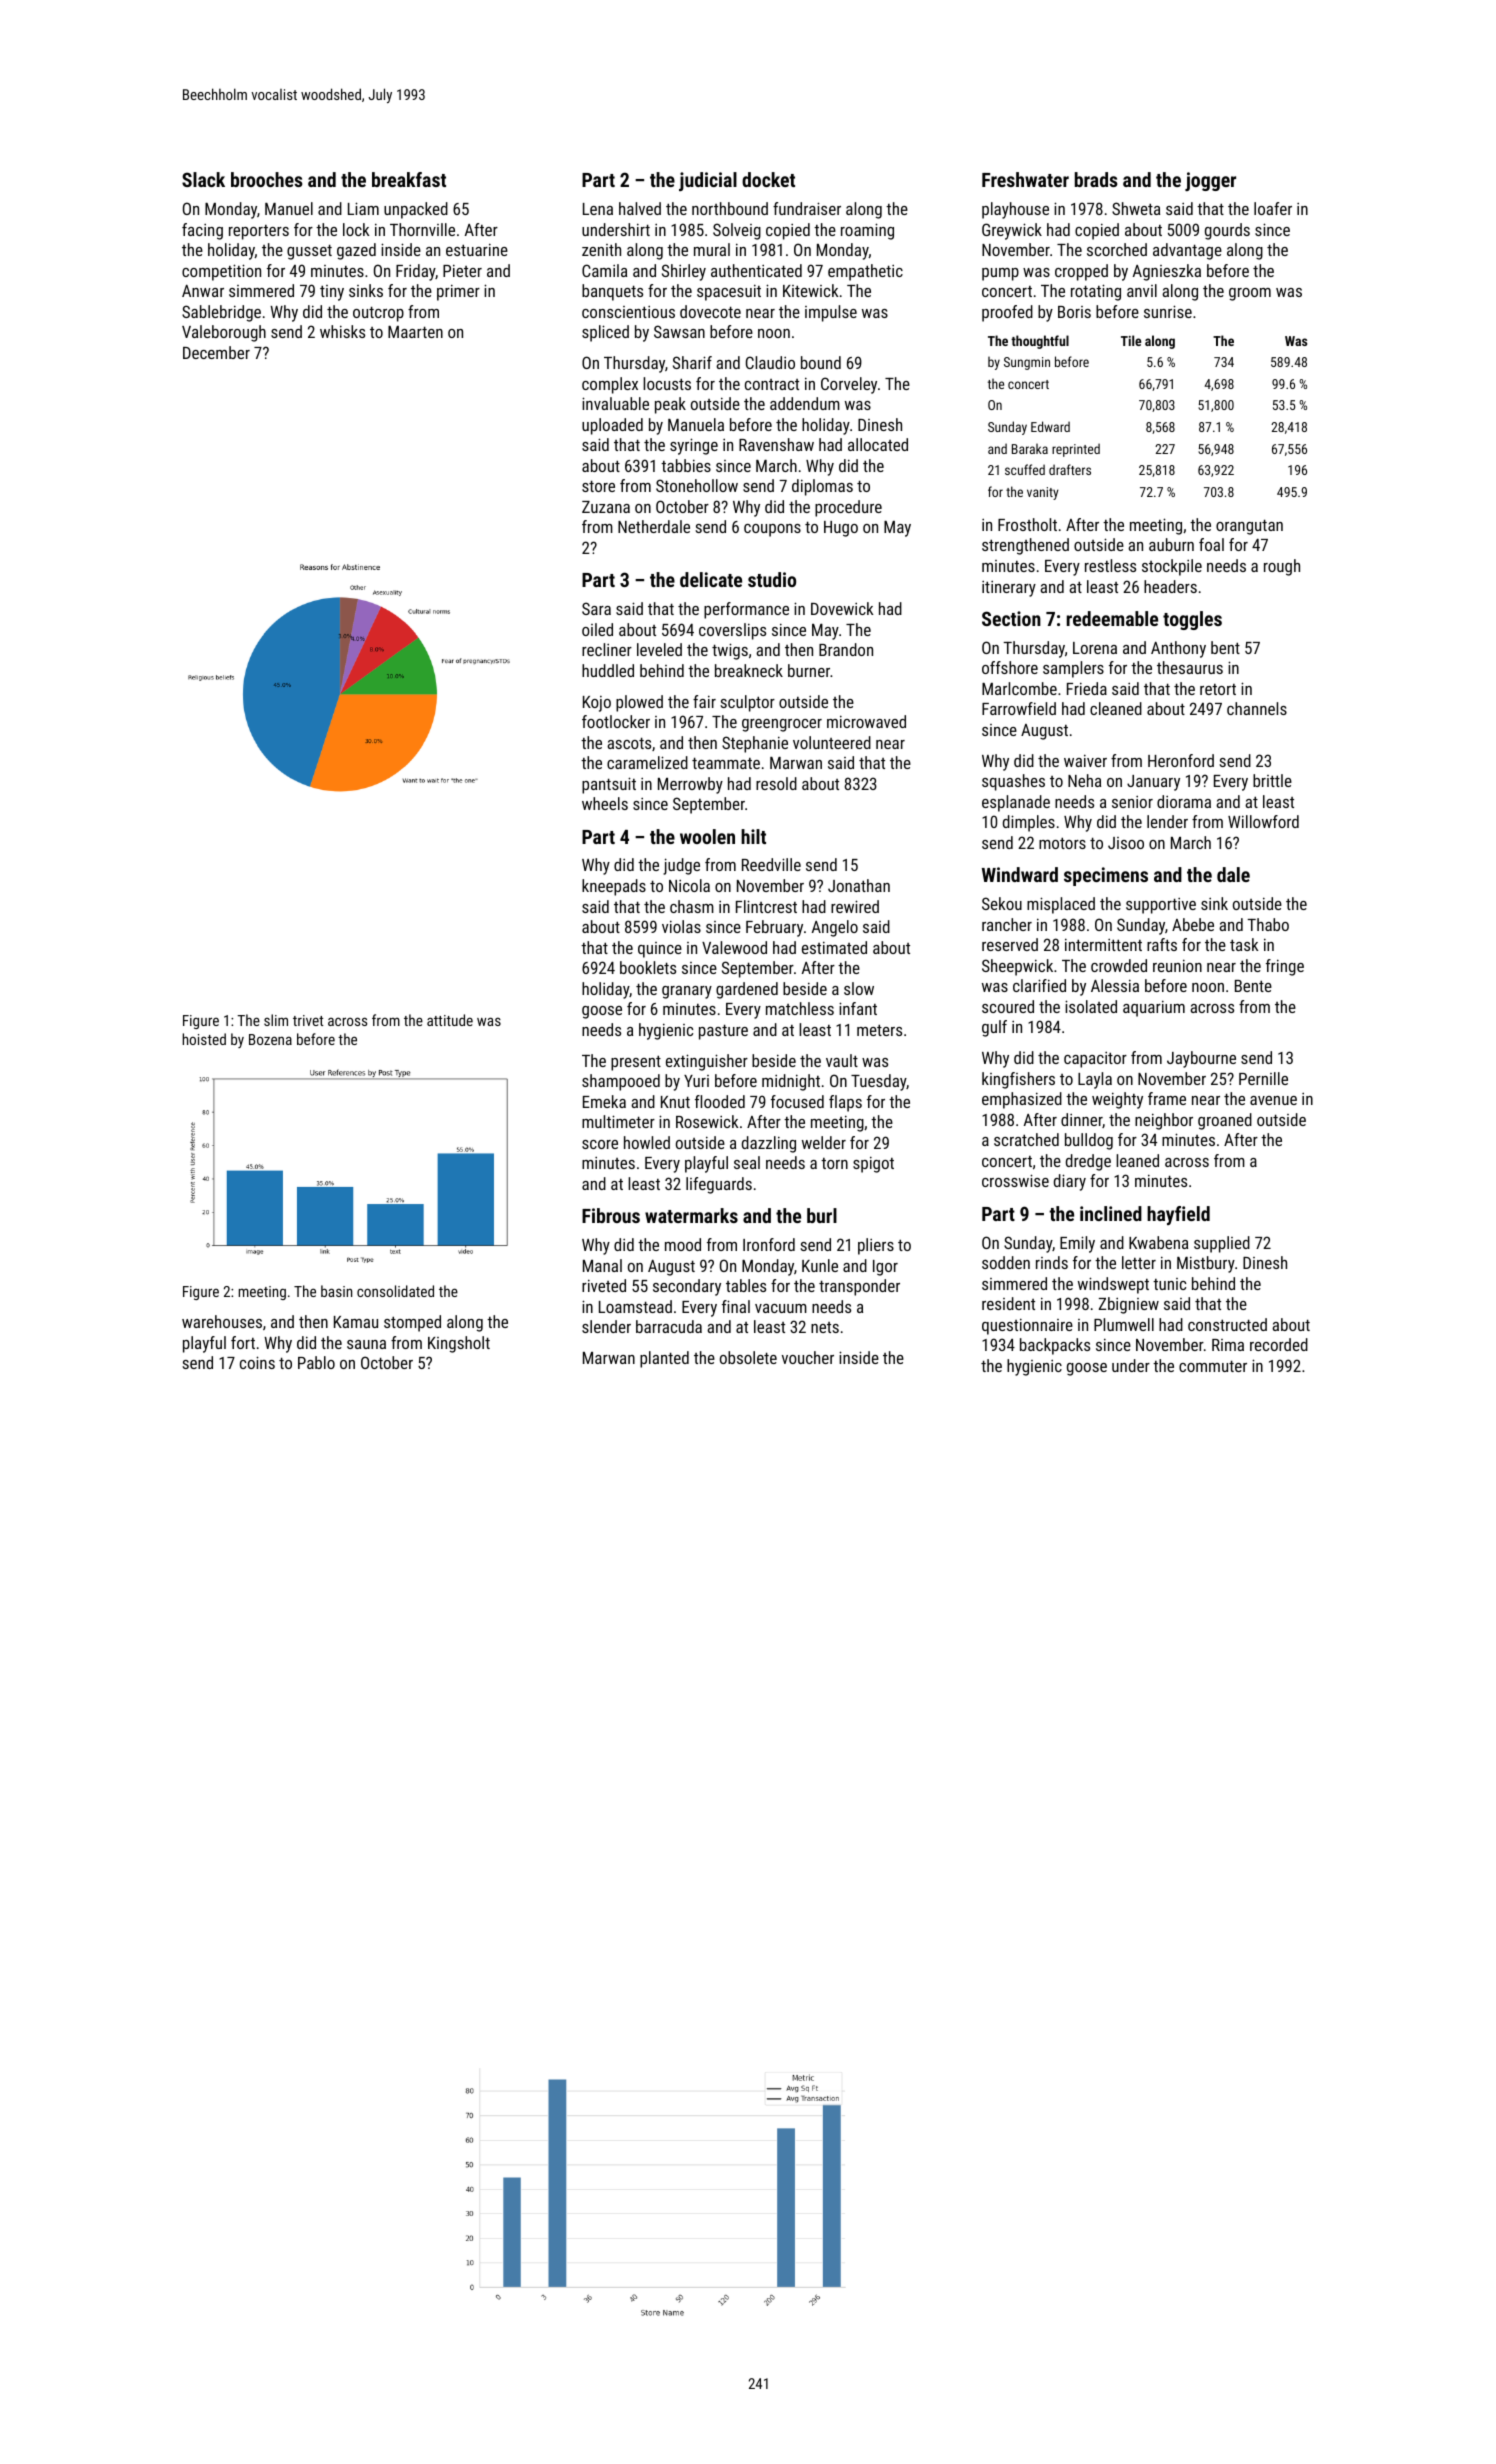 This page has height=2464, width=1496. Describe the element at coordinates (1249, 527) in the page. I see `orangutan` at that location.
